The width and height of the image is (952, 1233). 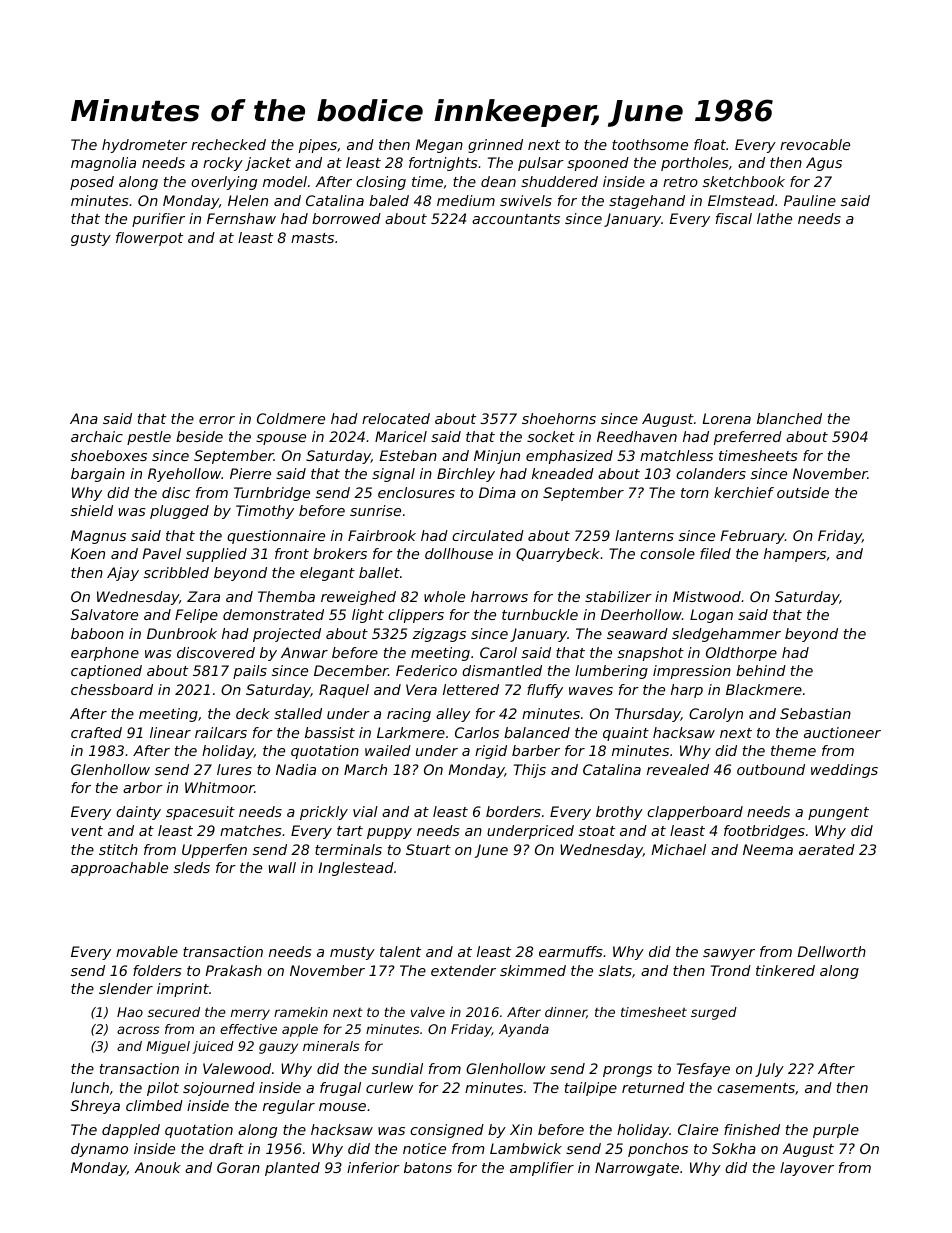 What do you see at coordinates (158, 1167) in the image?
I see `Anouk` at bounding box center [158, 1167].
